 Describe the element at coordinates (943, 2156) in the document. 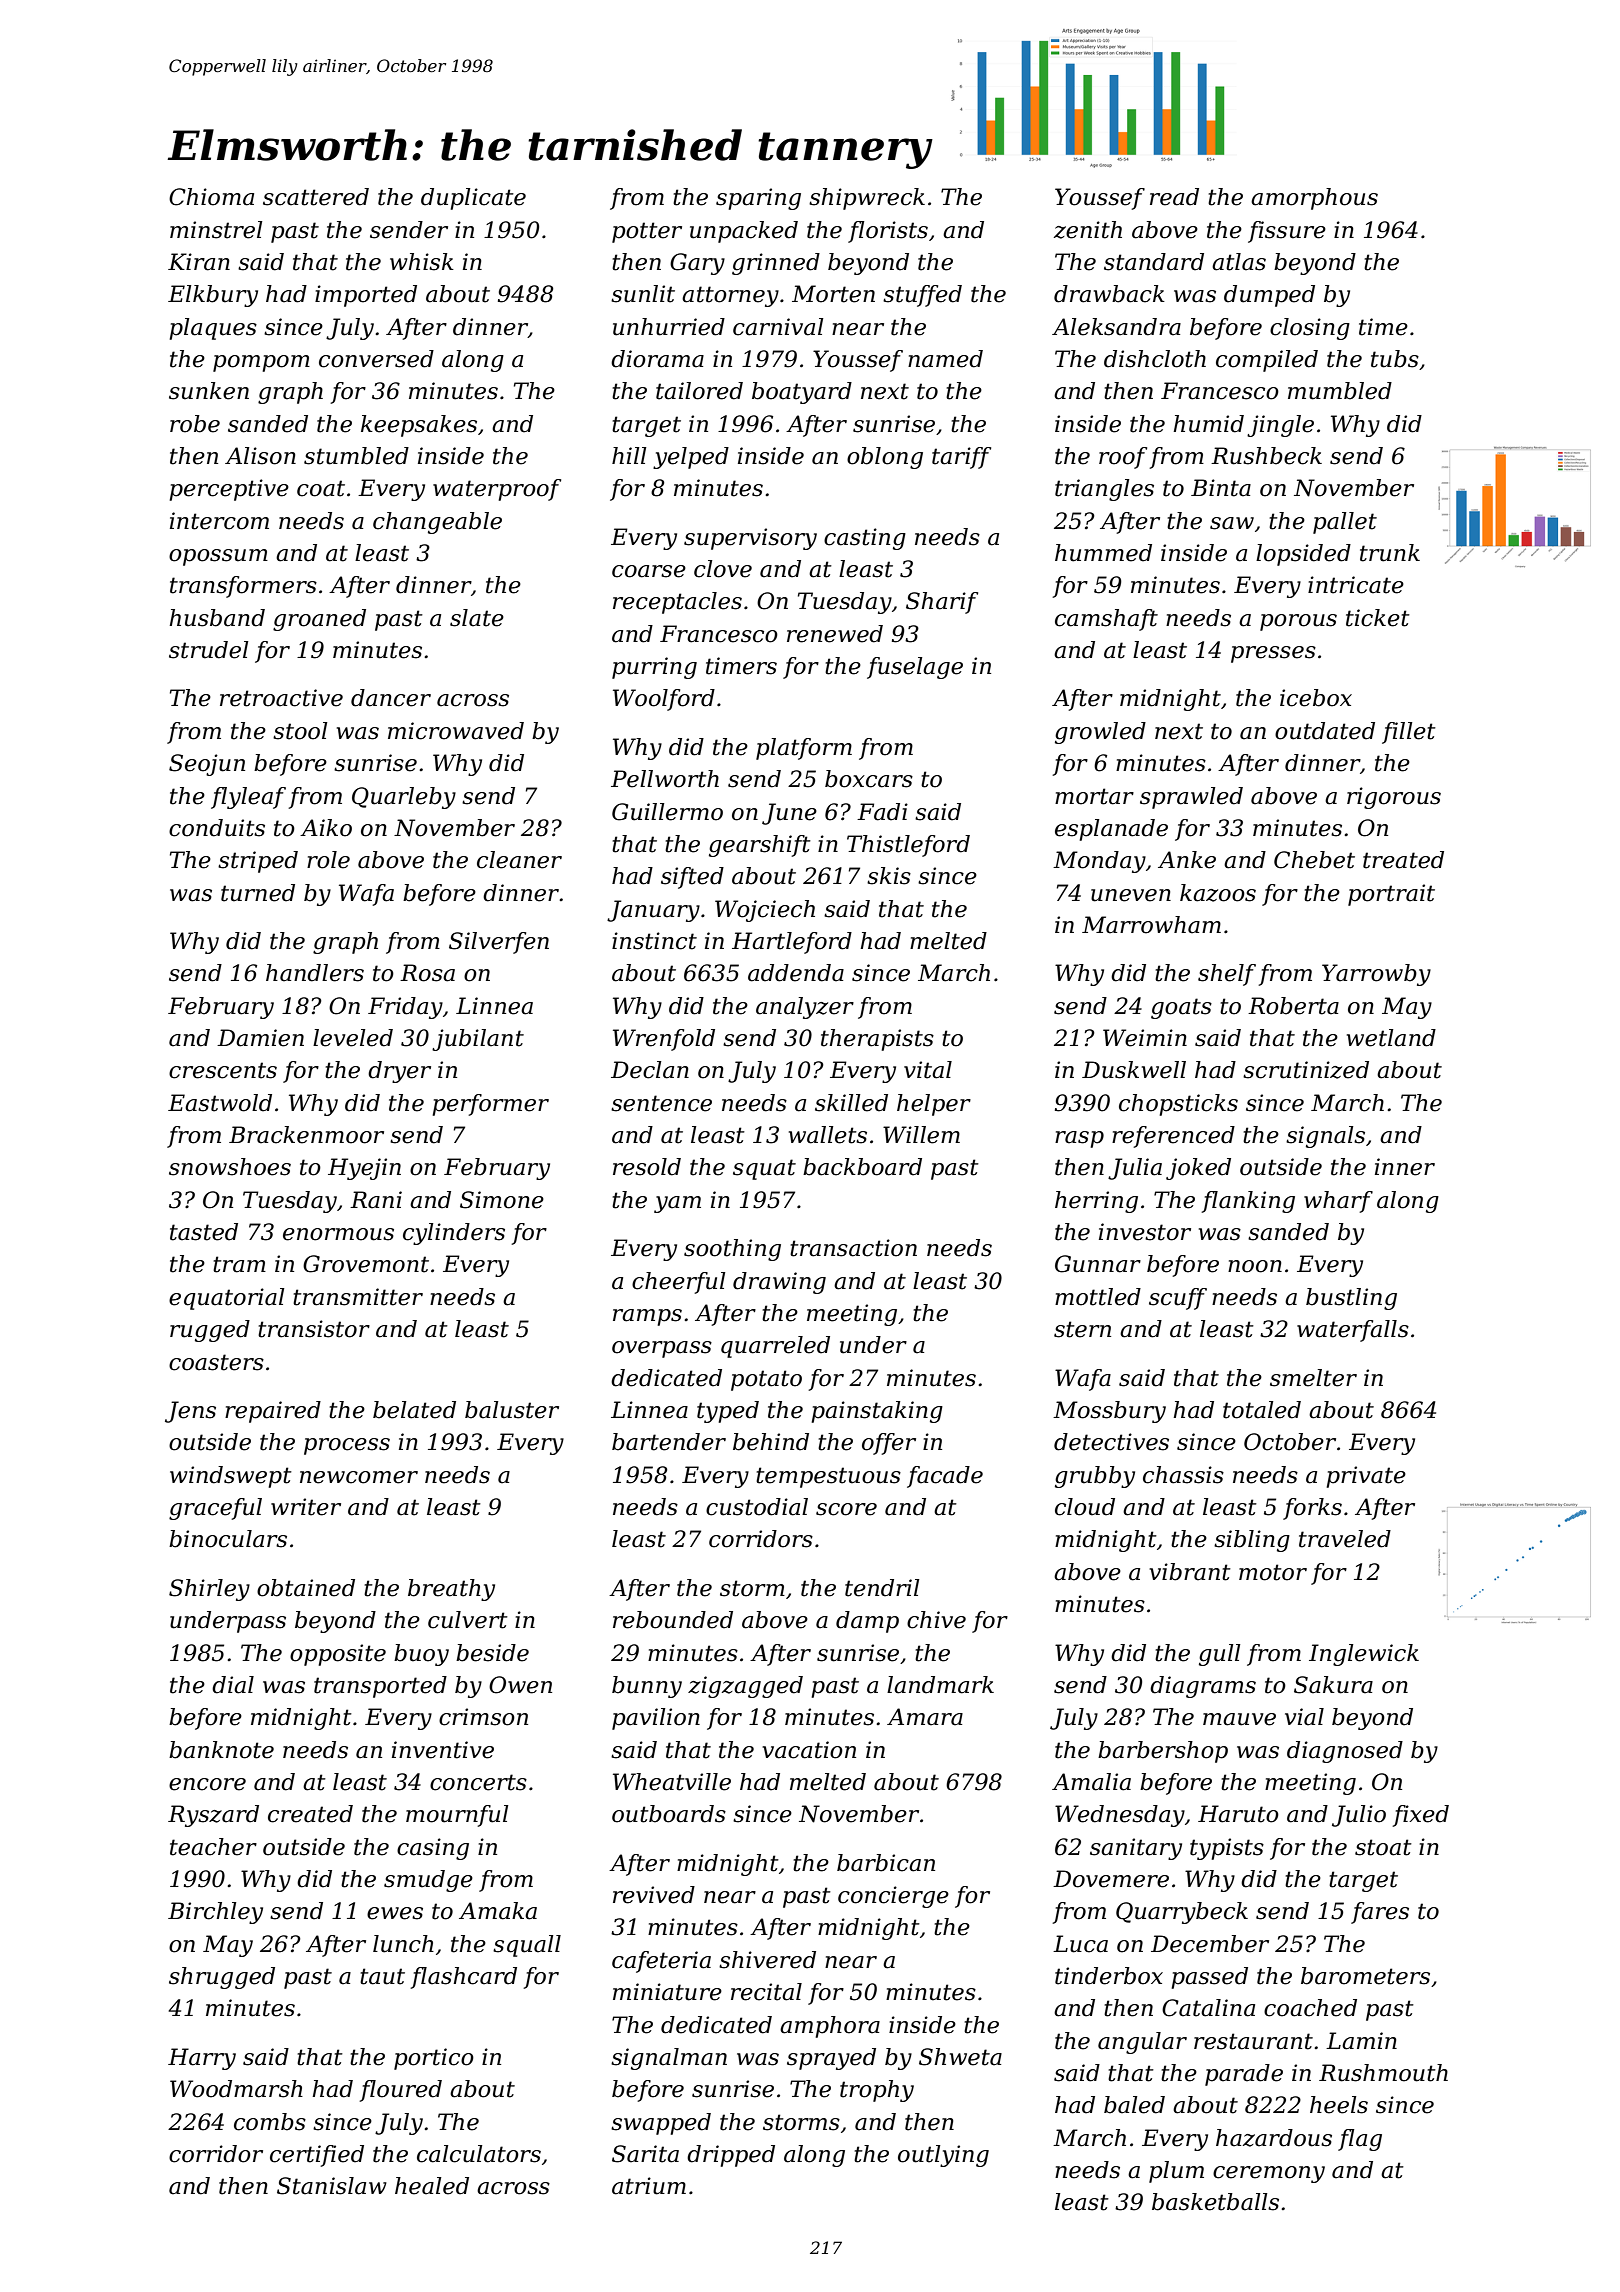

I see `outlying` at that location.
